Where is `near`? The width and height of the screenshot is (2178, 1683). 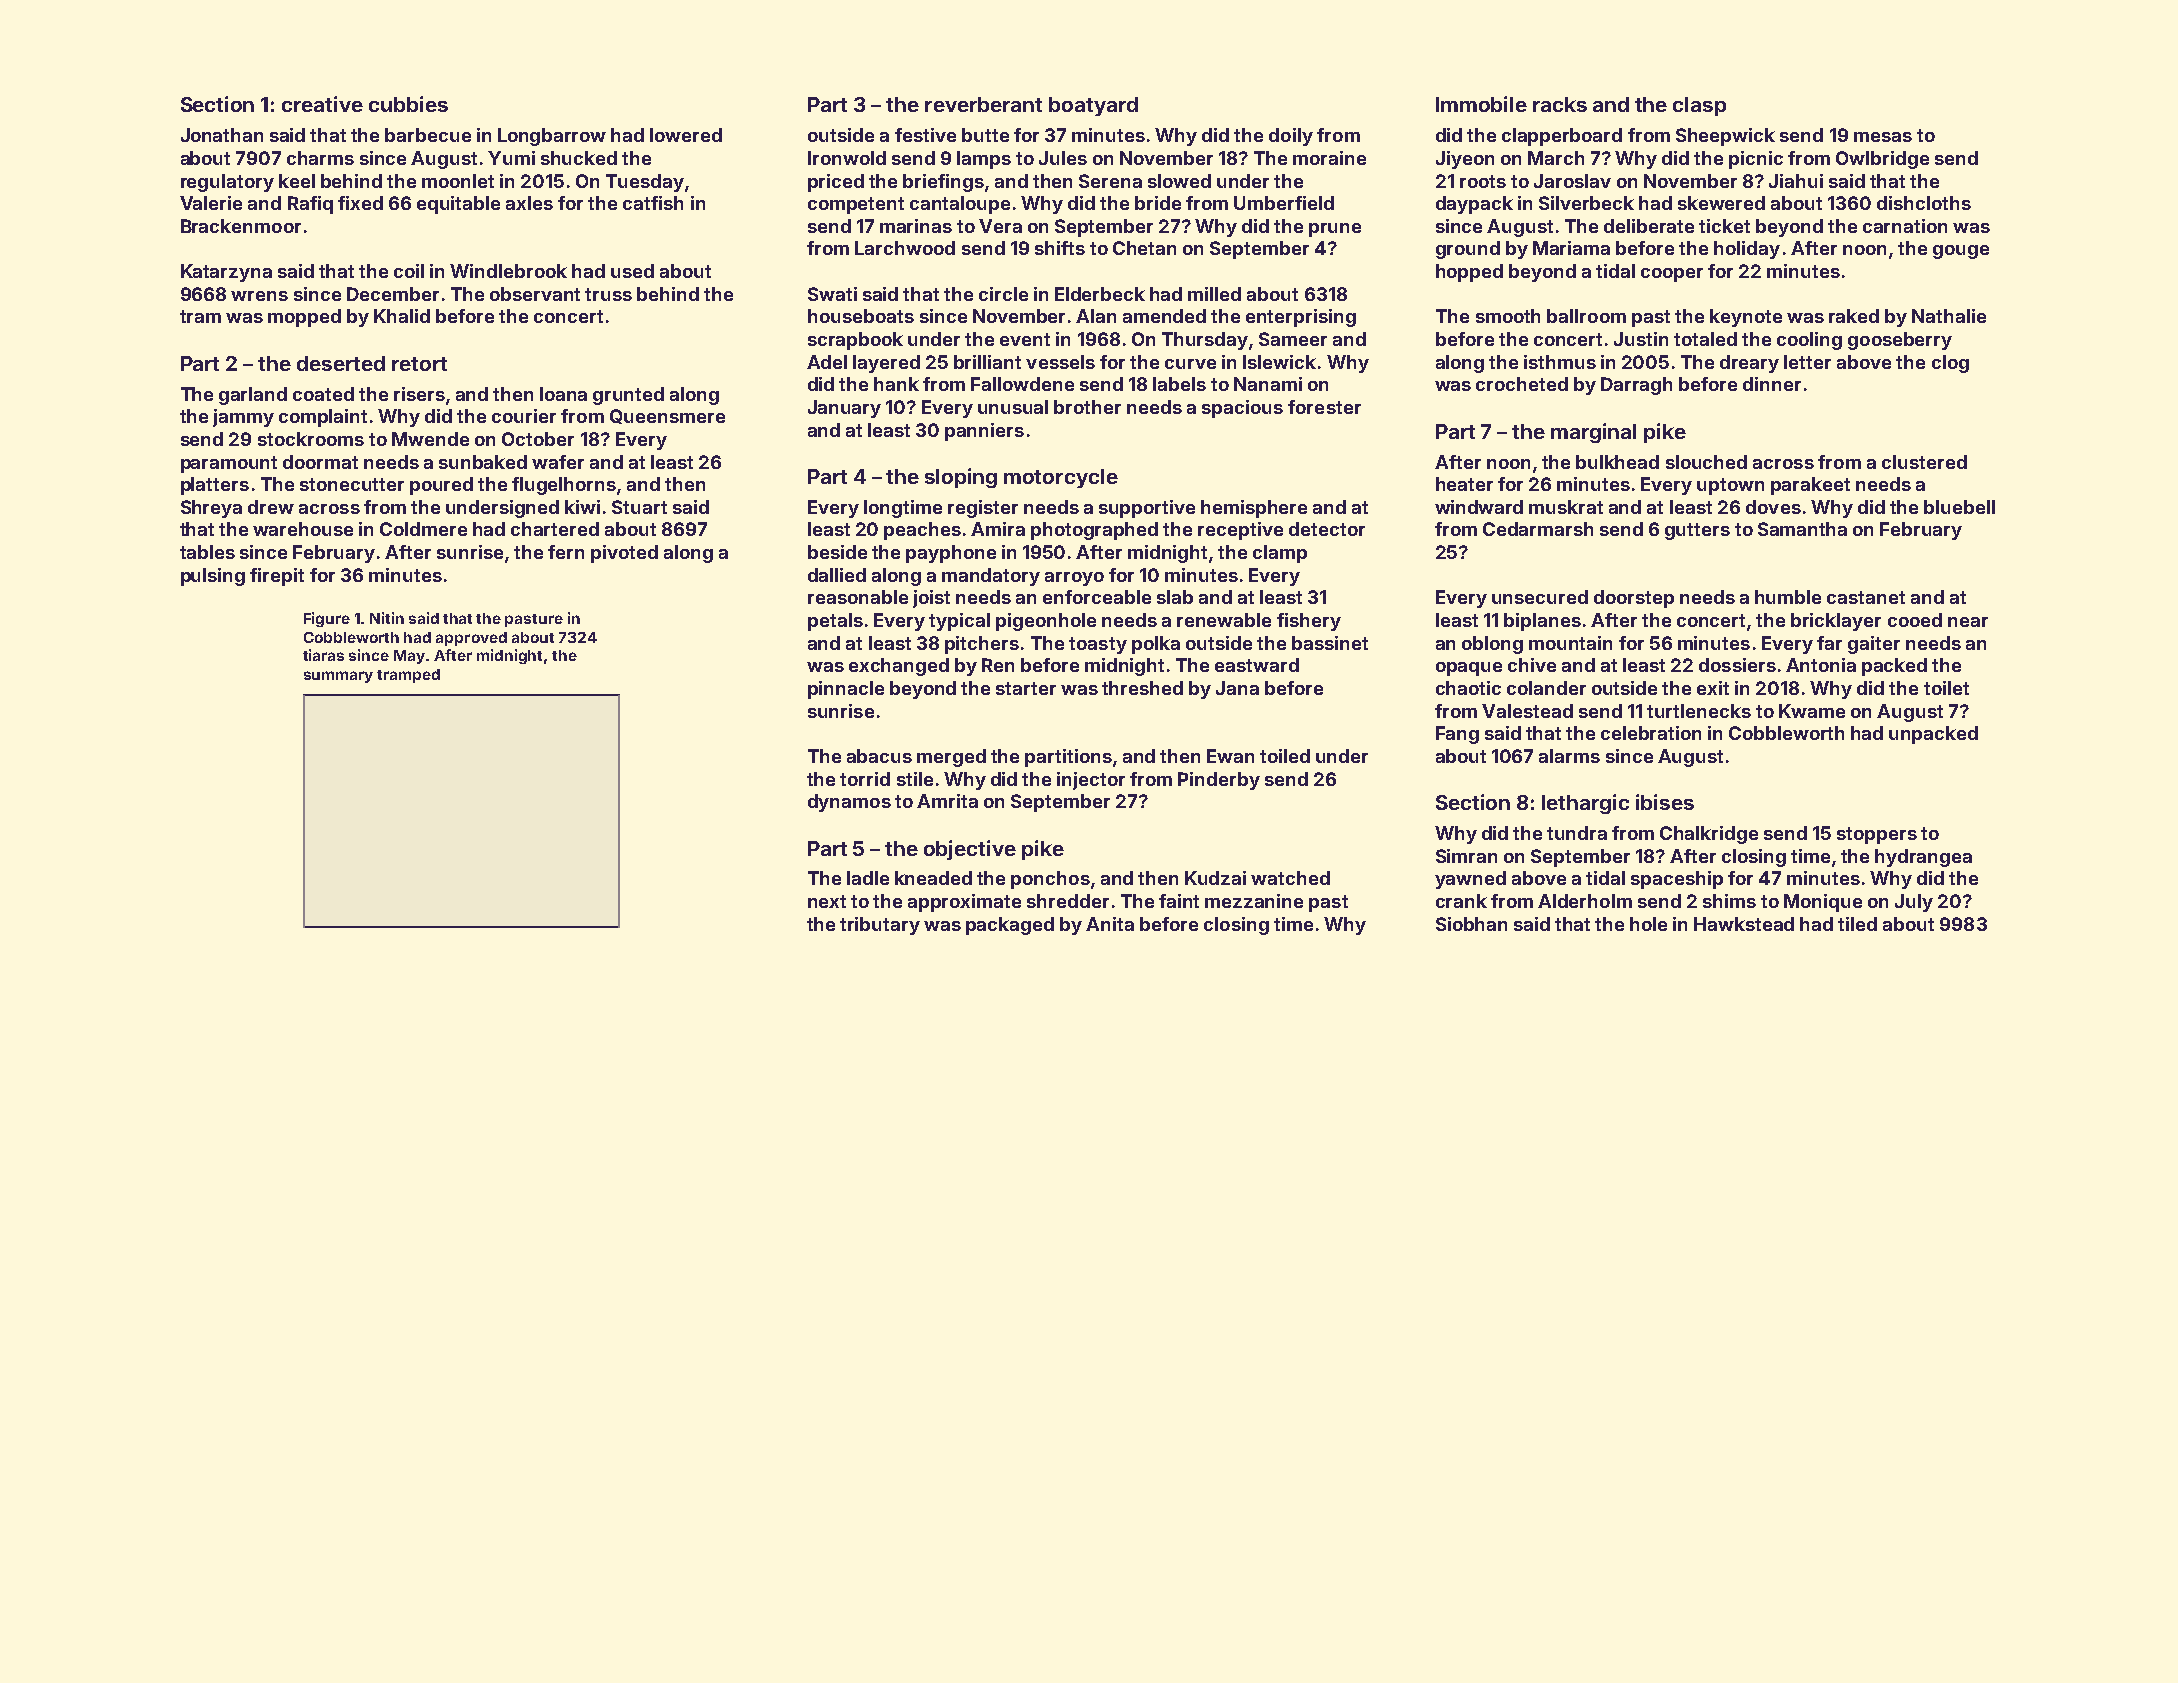
near is located at coordinates (1968, 622).
